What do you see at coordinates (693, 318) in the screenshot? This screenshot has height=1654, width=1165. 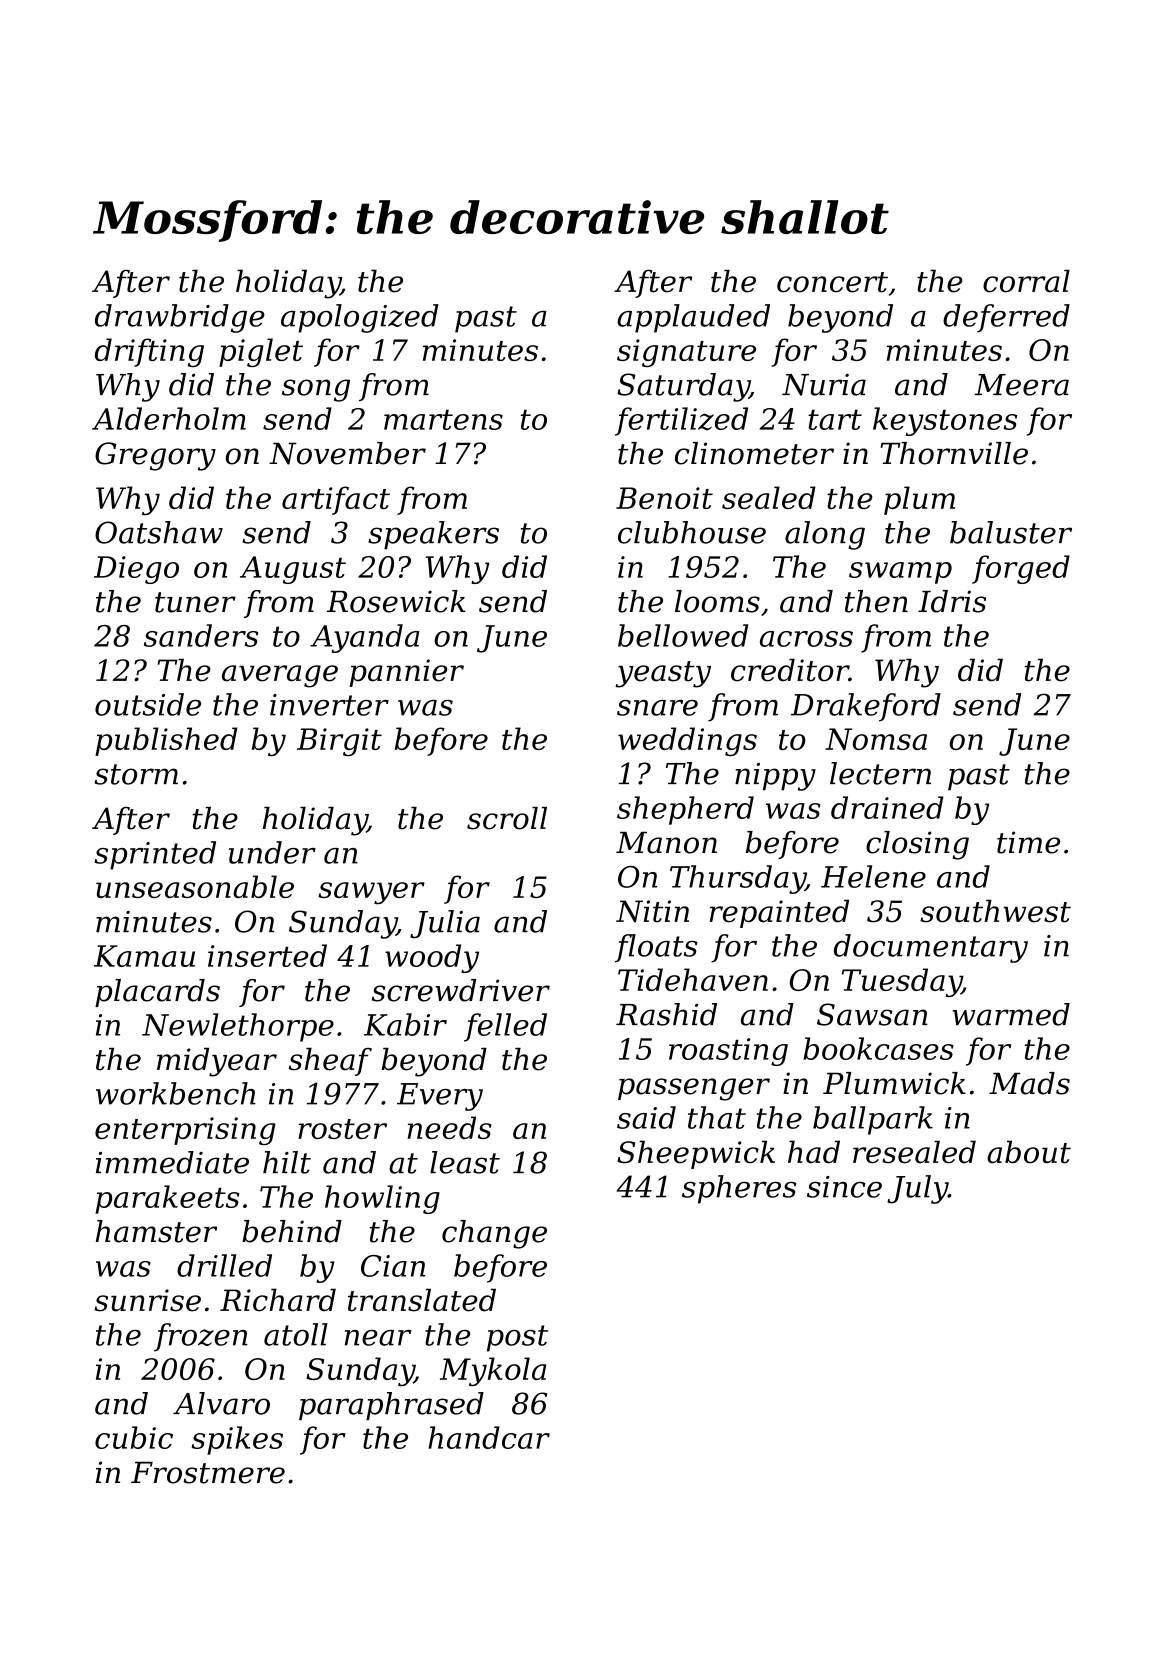 I see `applauded` at bounding box center [693, 318].
